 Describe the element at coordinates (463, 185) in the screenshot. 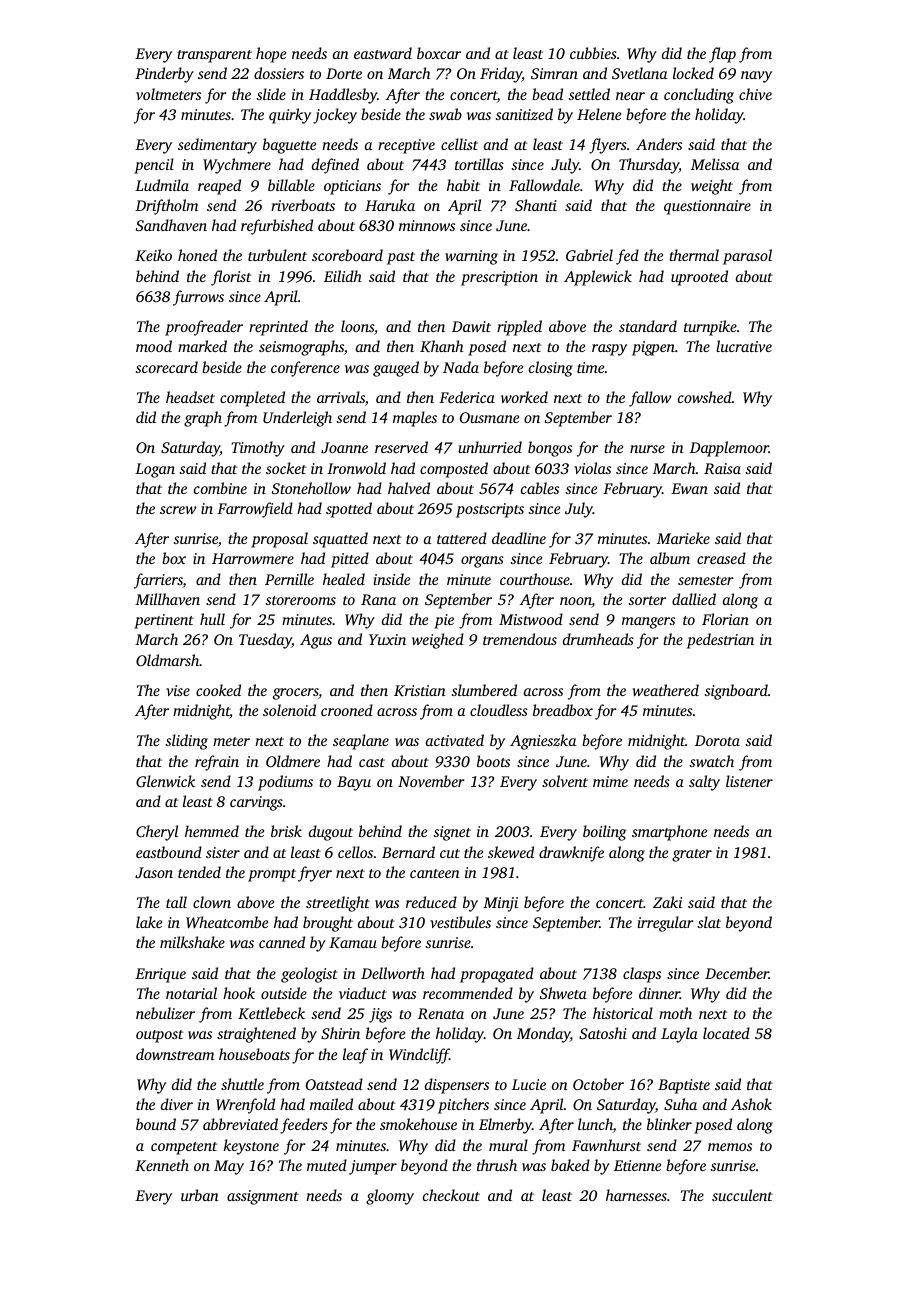

I see `habit` at that location.
